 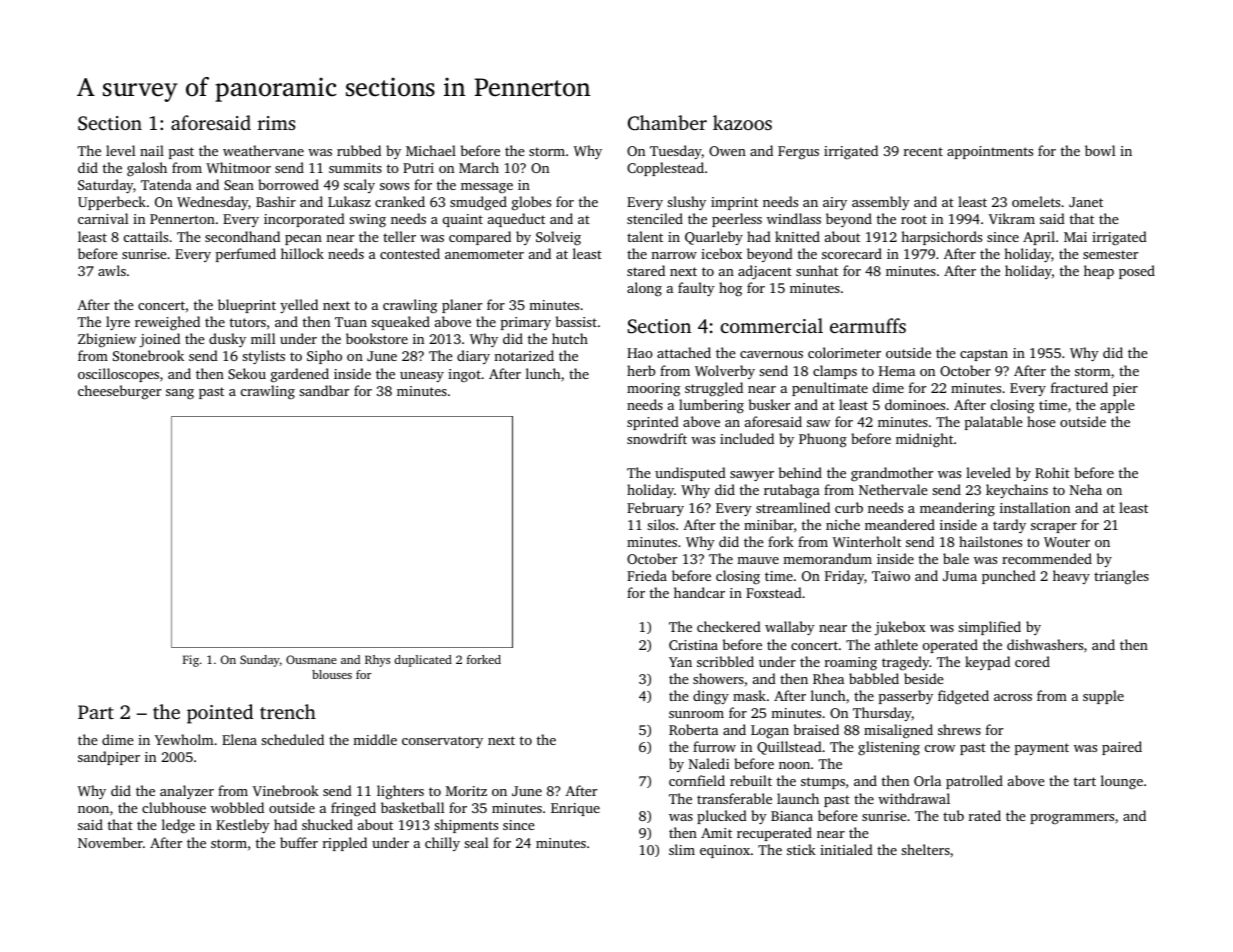 What do you see at coordinates (960, 576) in the screenshot?
I see `Juma` at bounding box center [960, 576].
